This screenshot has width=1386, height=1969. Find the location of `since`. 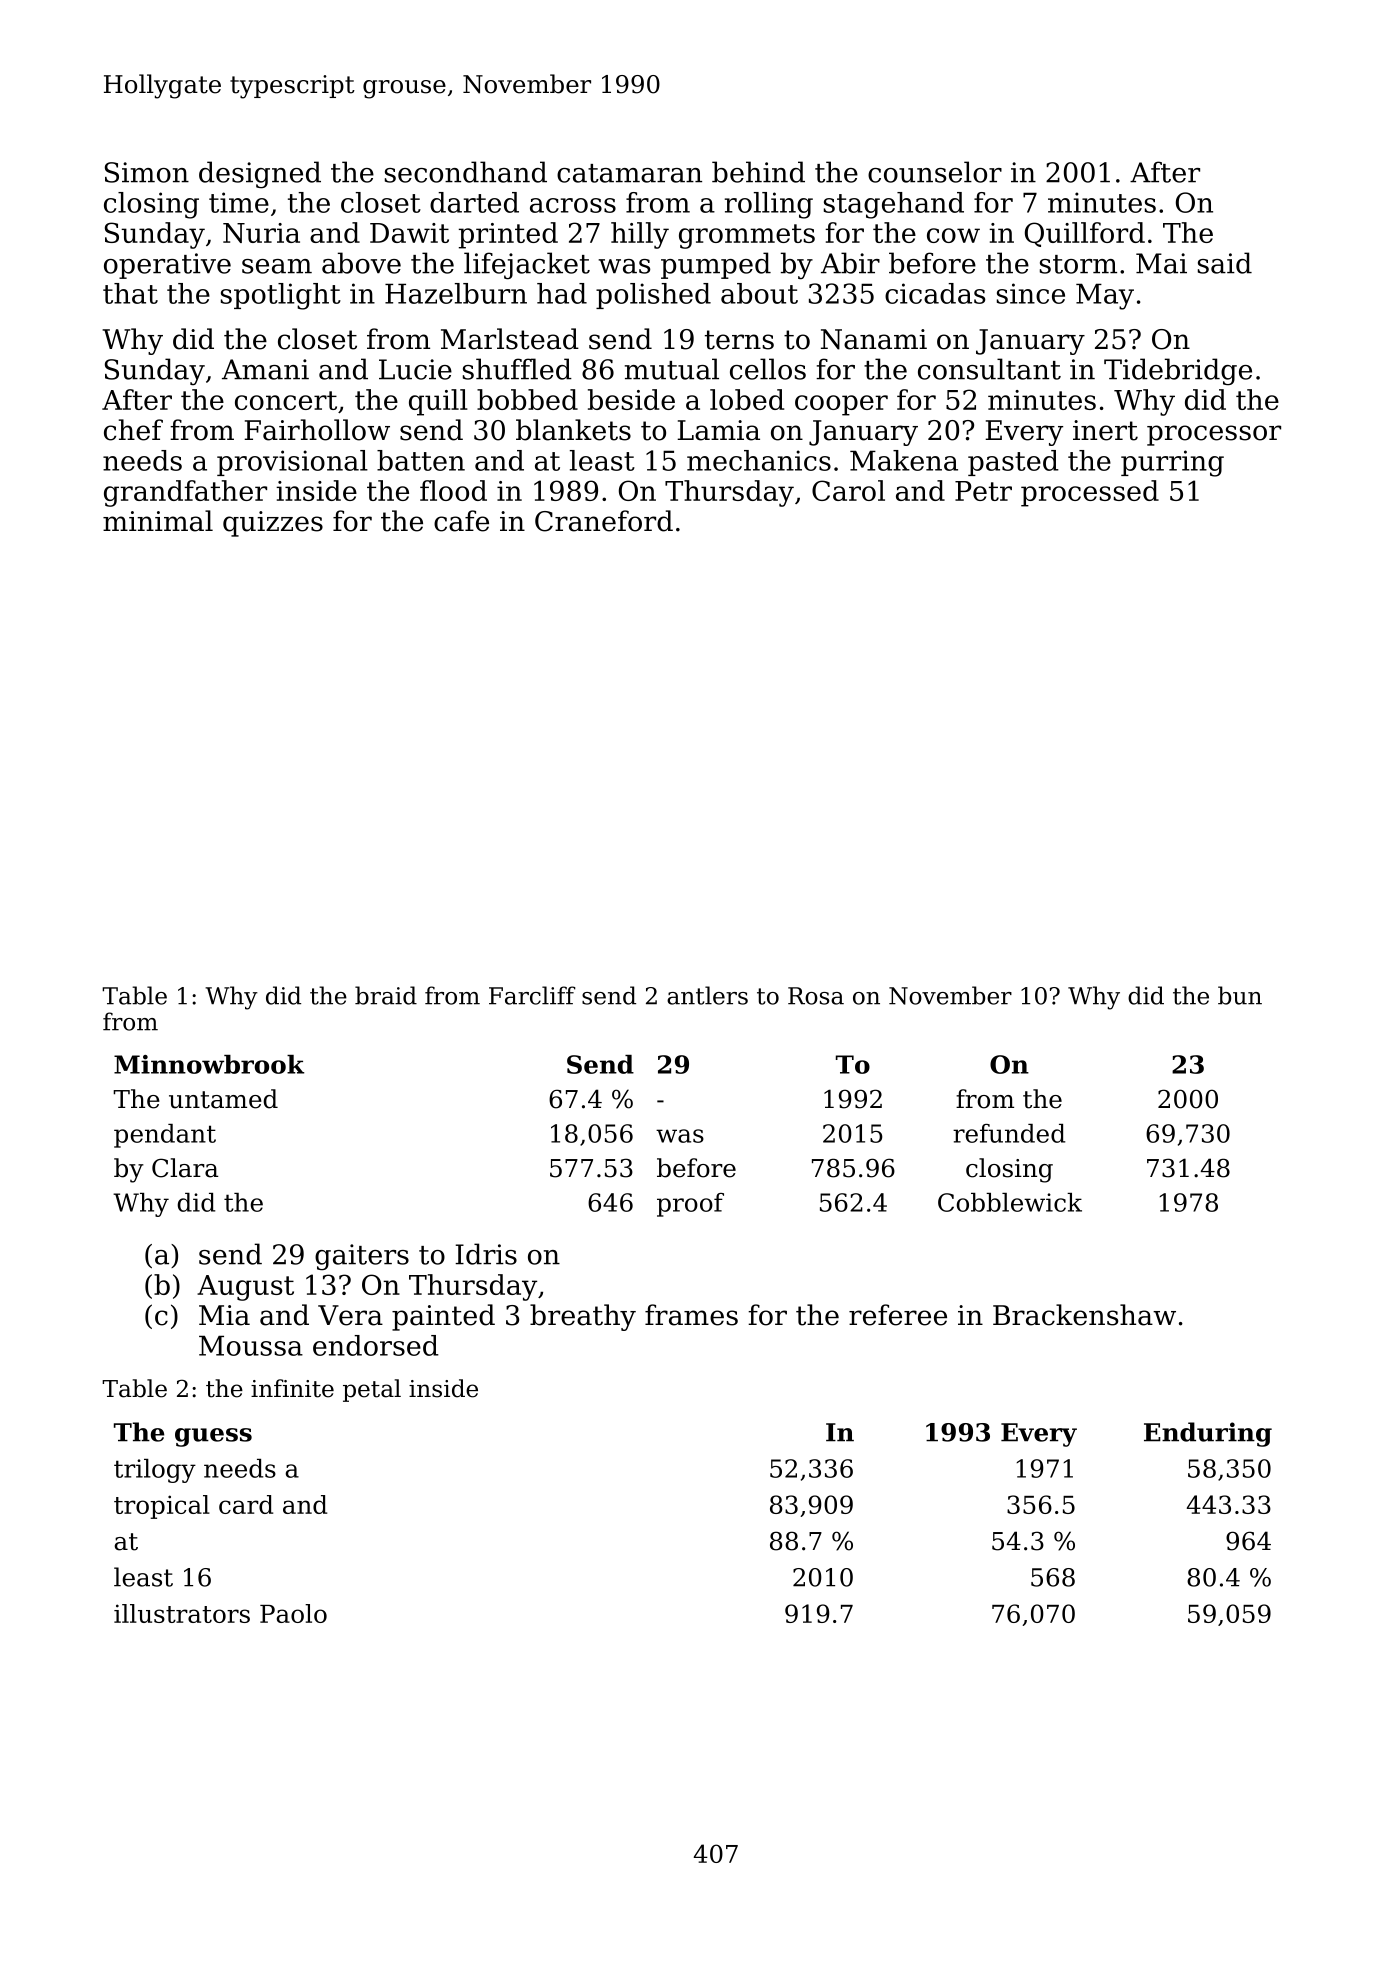

since is located at coordinates (1031, 293).
